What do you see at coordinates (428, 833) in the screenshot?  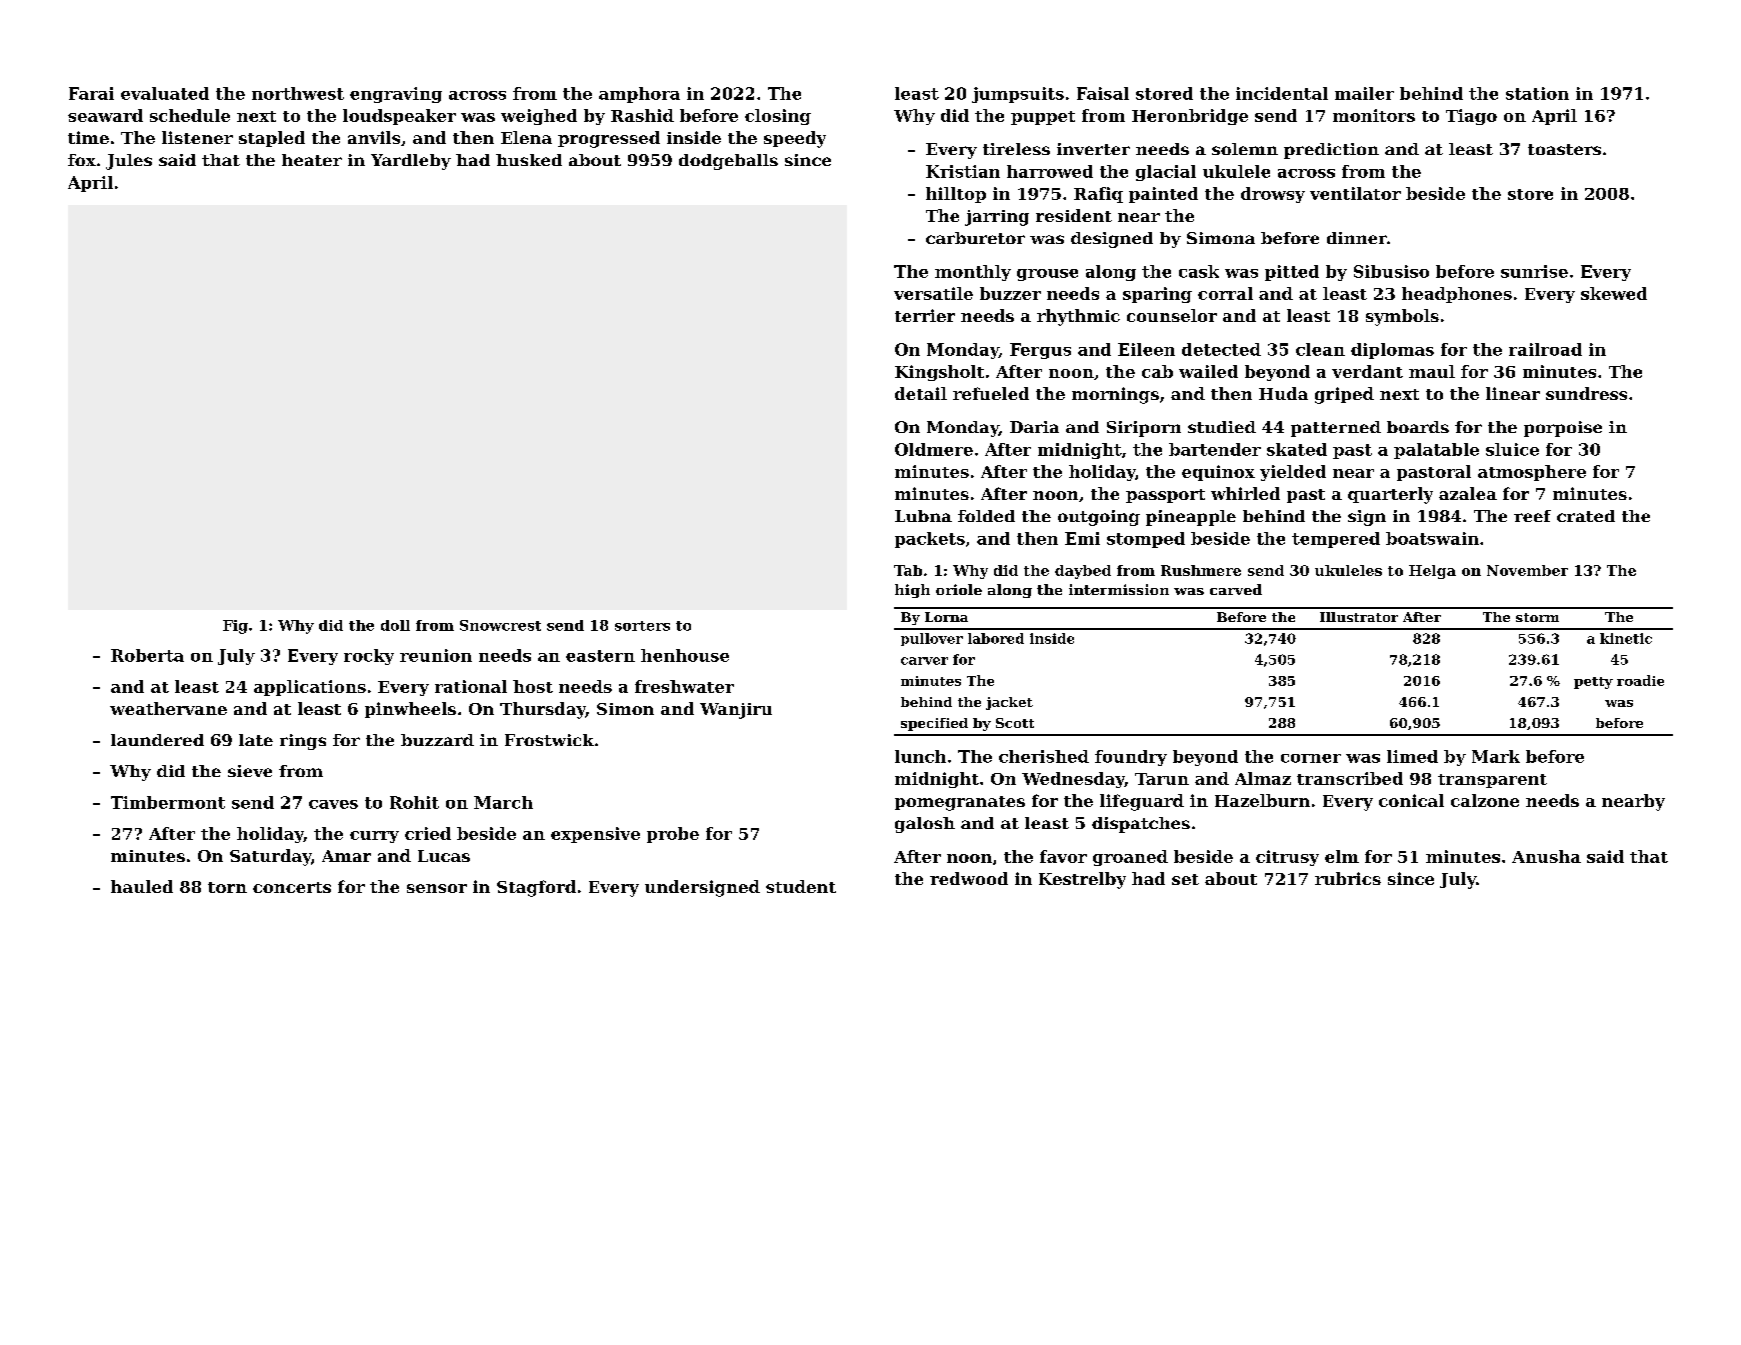 I see `cried` at bounding box center [428, 833].
